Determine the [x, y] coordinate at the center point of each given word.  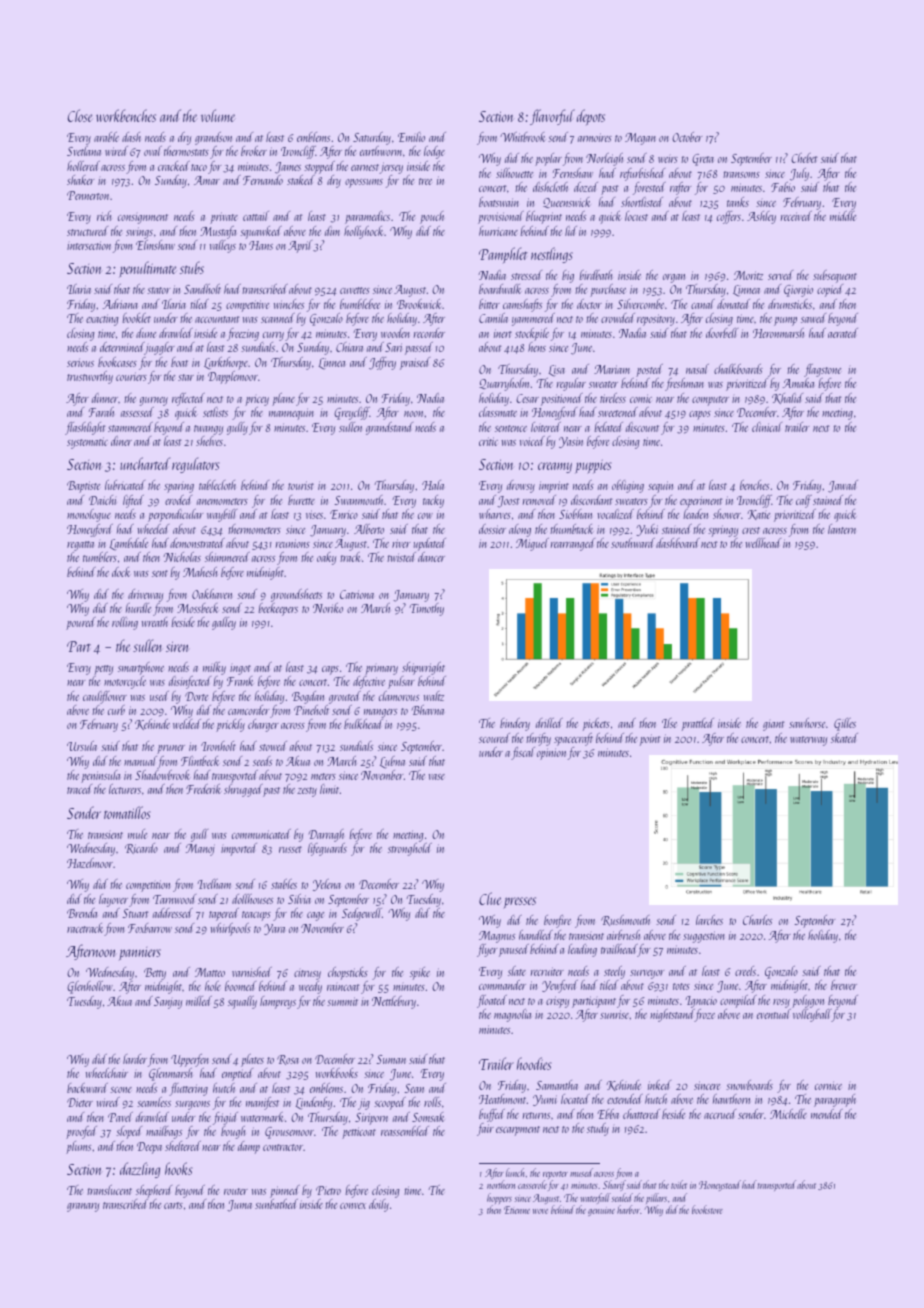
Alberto [369, 529]
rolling [125, 623]
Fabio [783, 187]
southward [633, 543]
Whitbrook [522, 137]
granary [83, 1207]
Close [80, 115]
